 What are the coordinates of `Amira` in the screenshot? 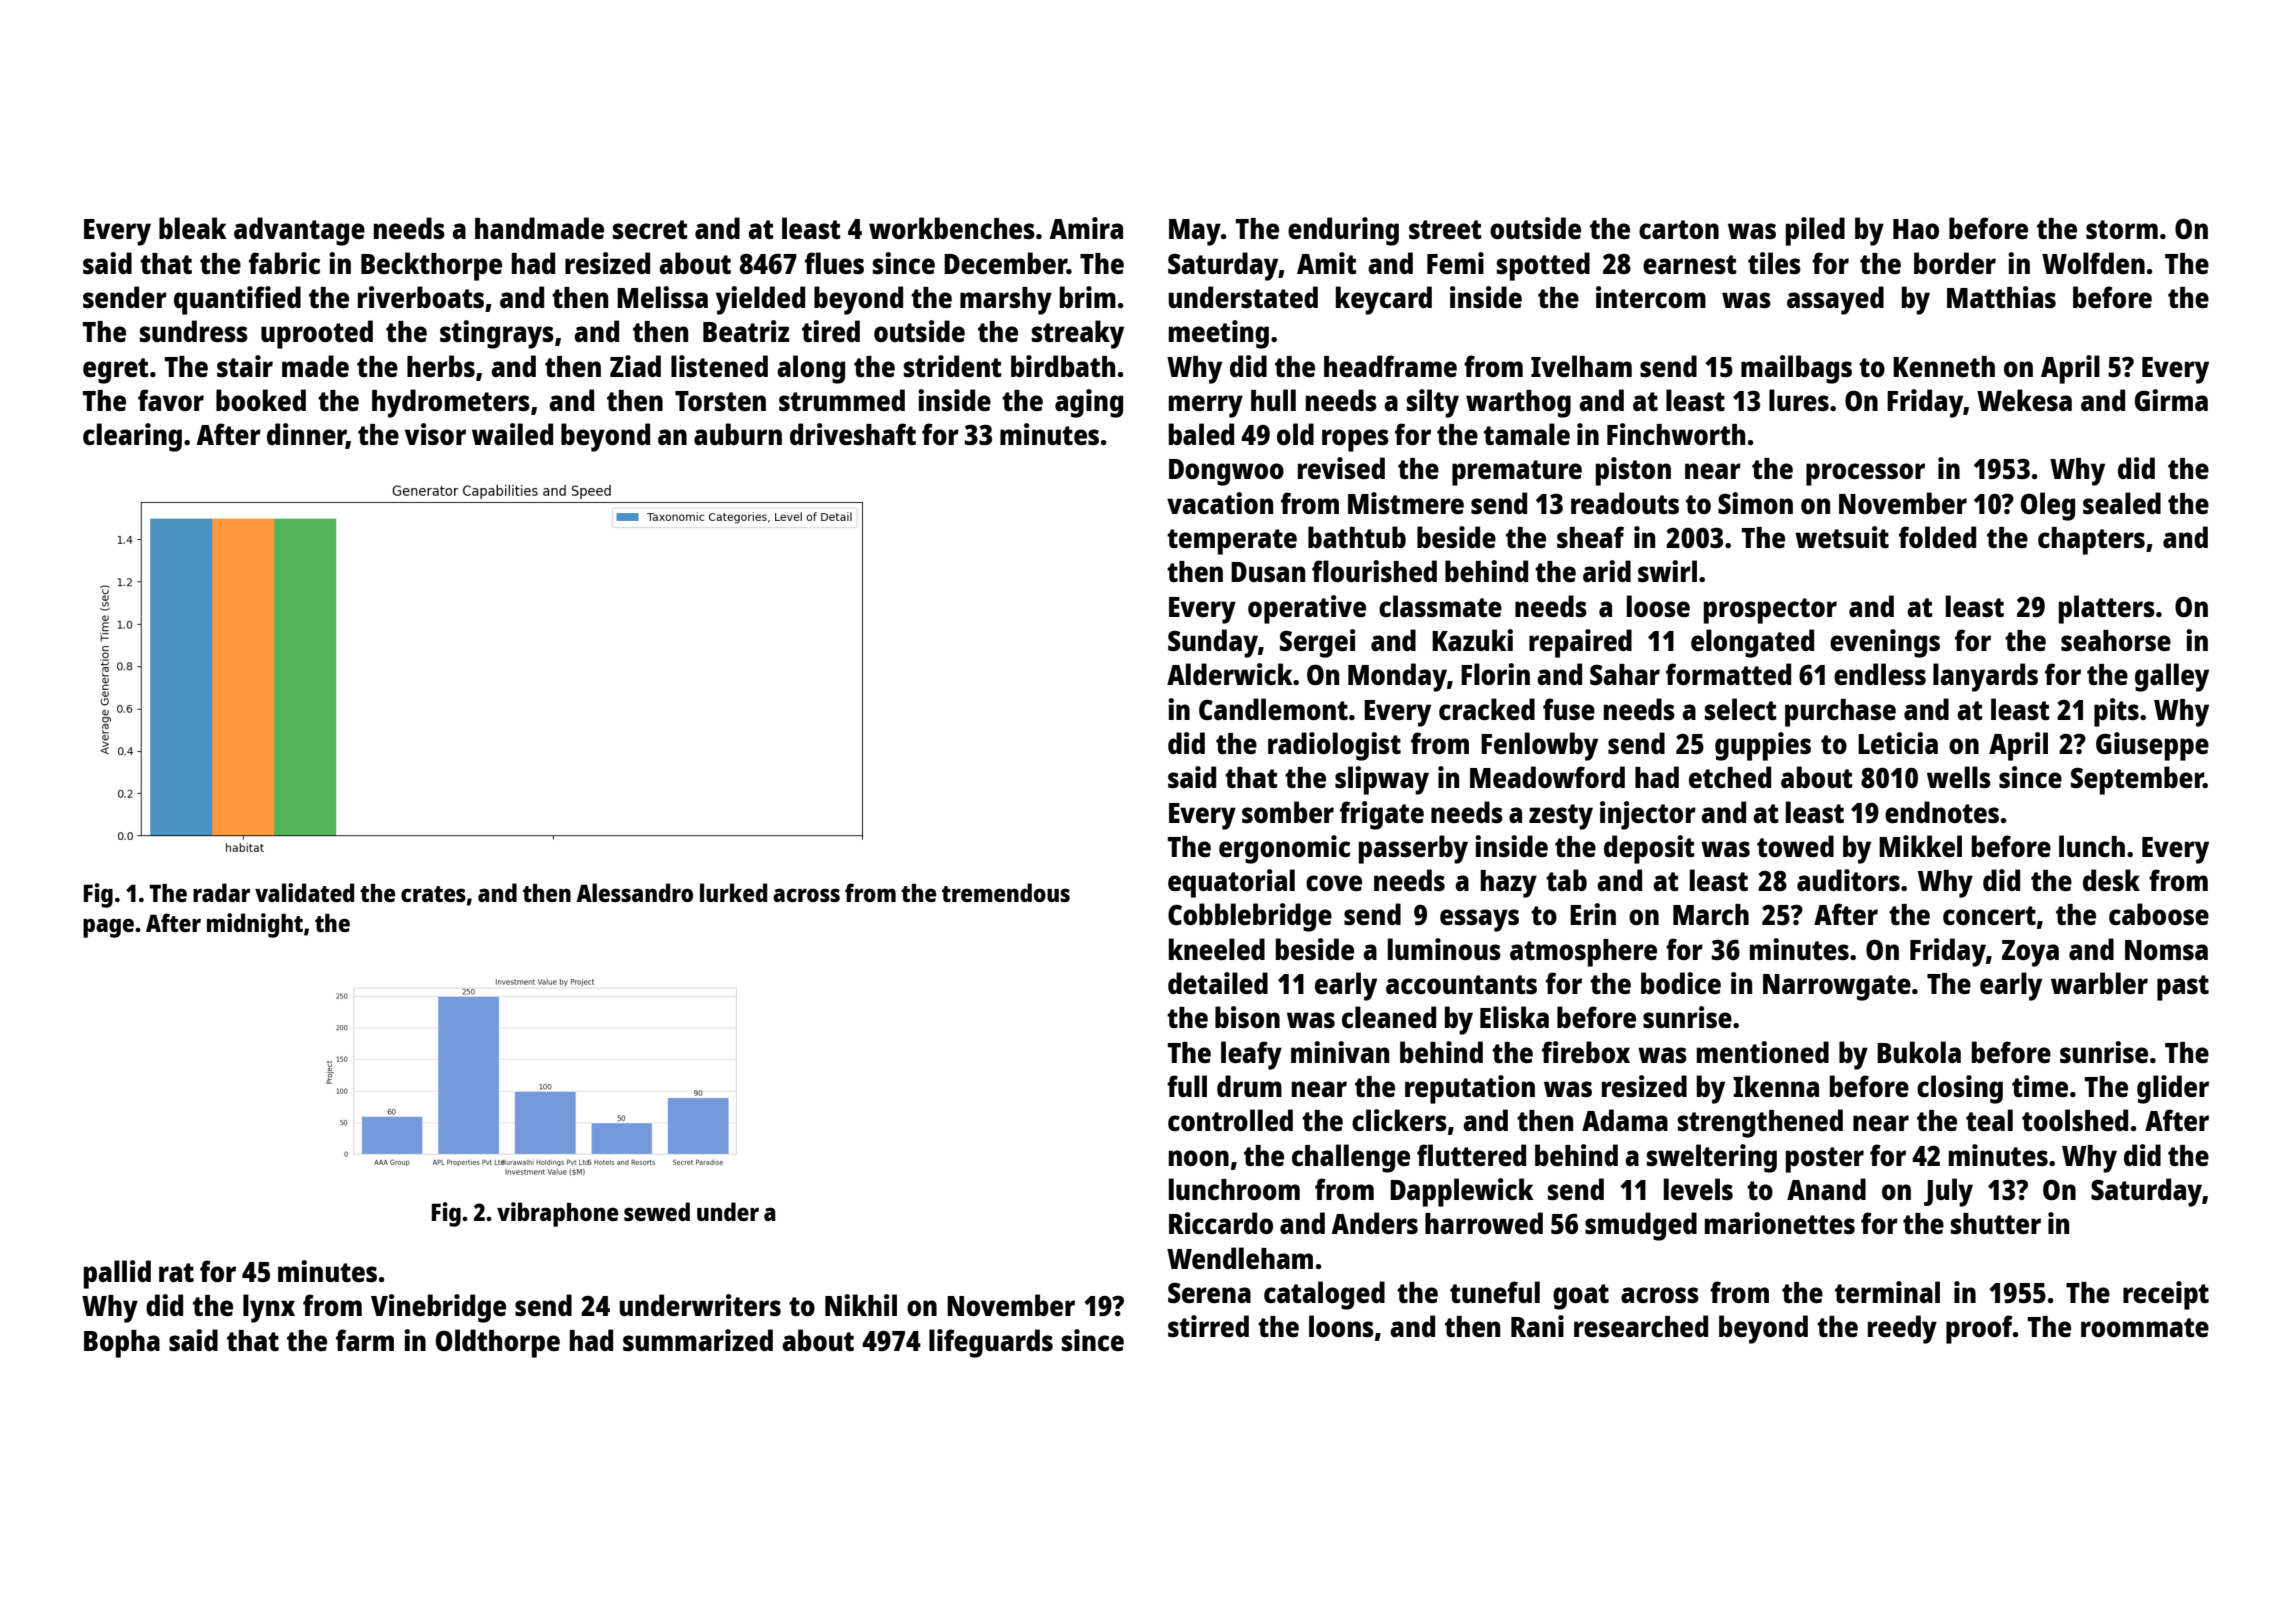 It's located at (1086, 228).
